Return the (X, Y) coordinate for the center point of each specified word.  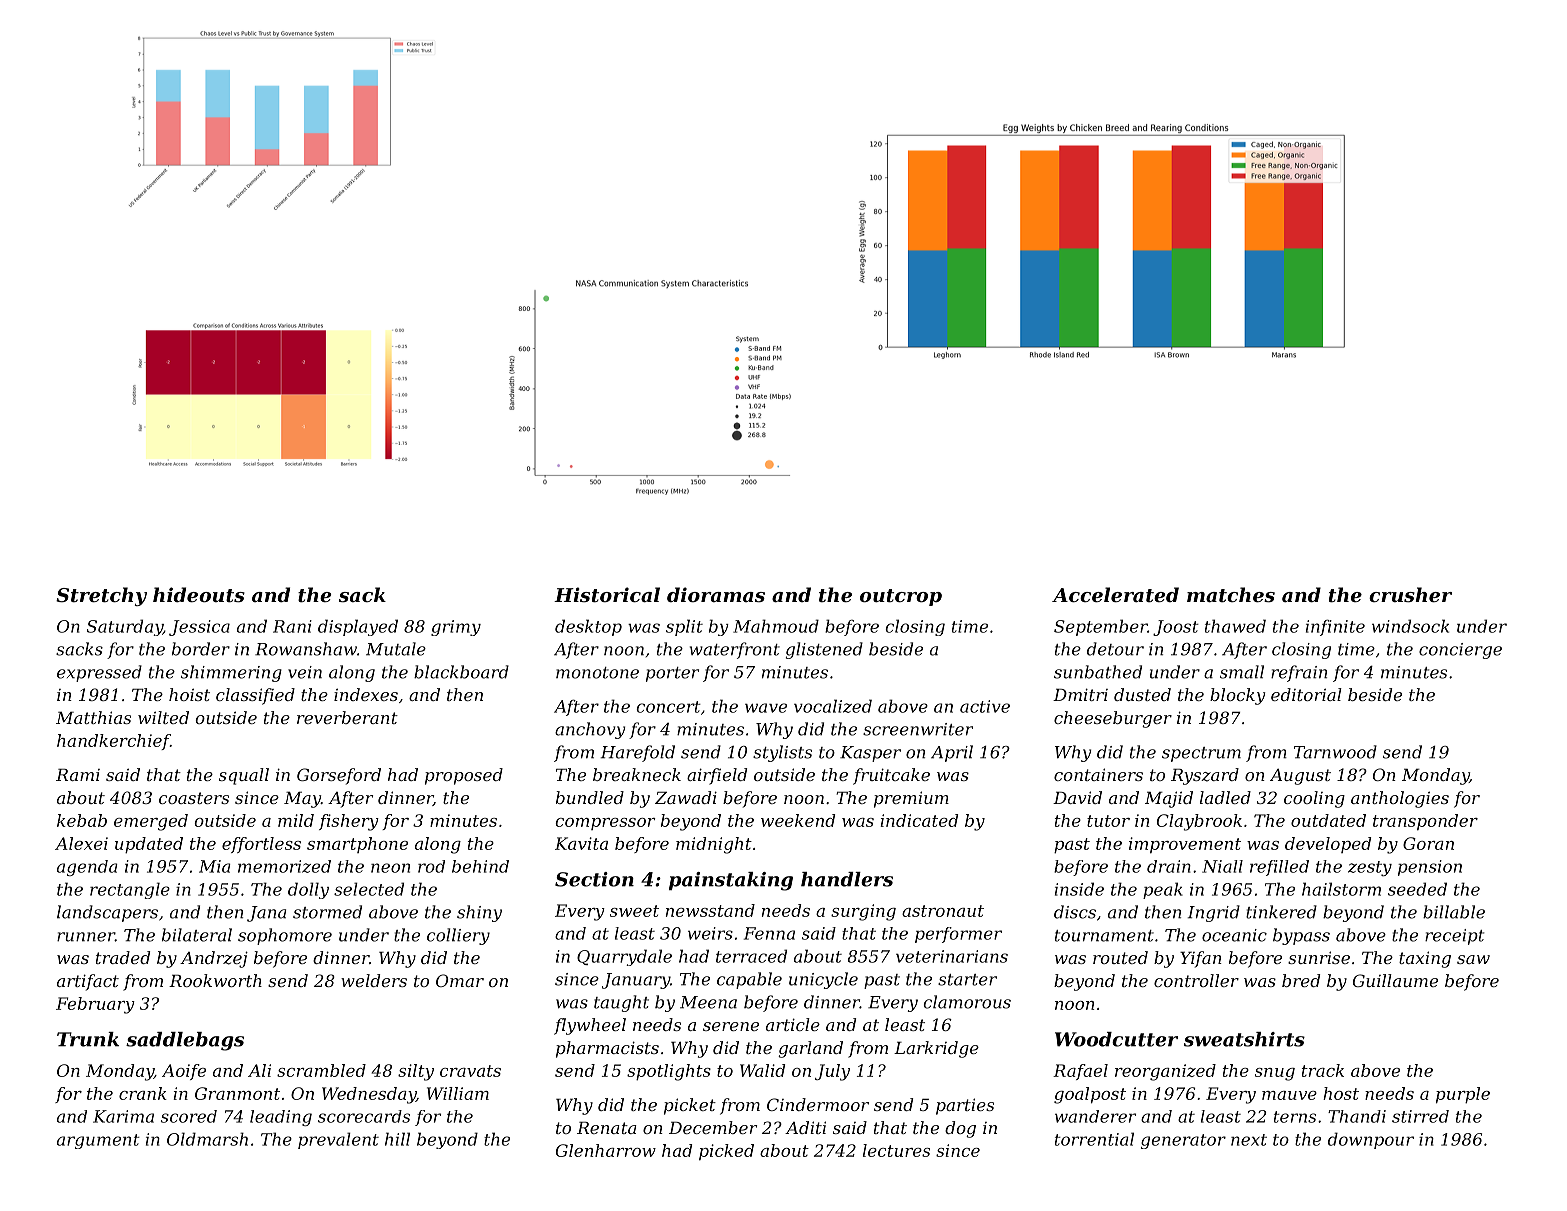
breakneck (637, 774)
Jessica (199, 628)
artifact (88, 982)
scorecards (364, 1116)
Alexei (81, 843)
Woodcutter (1116, 1039)
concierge (1460, 651)
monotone (597, 673)
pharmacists (607, 1049)
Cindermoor (818, 1104)
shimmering (231, 673)
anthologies (1400, 799)
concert (669, 707)
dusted (1142, 694)
